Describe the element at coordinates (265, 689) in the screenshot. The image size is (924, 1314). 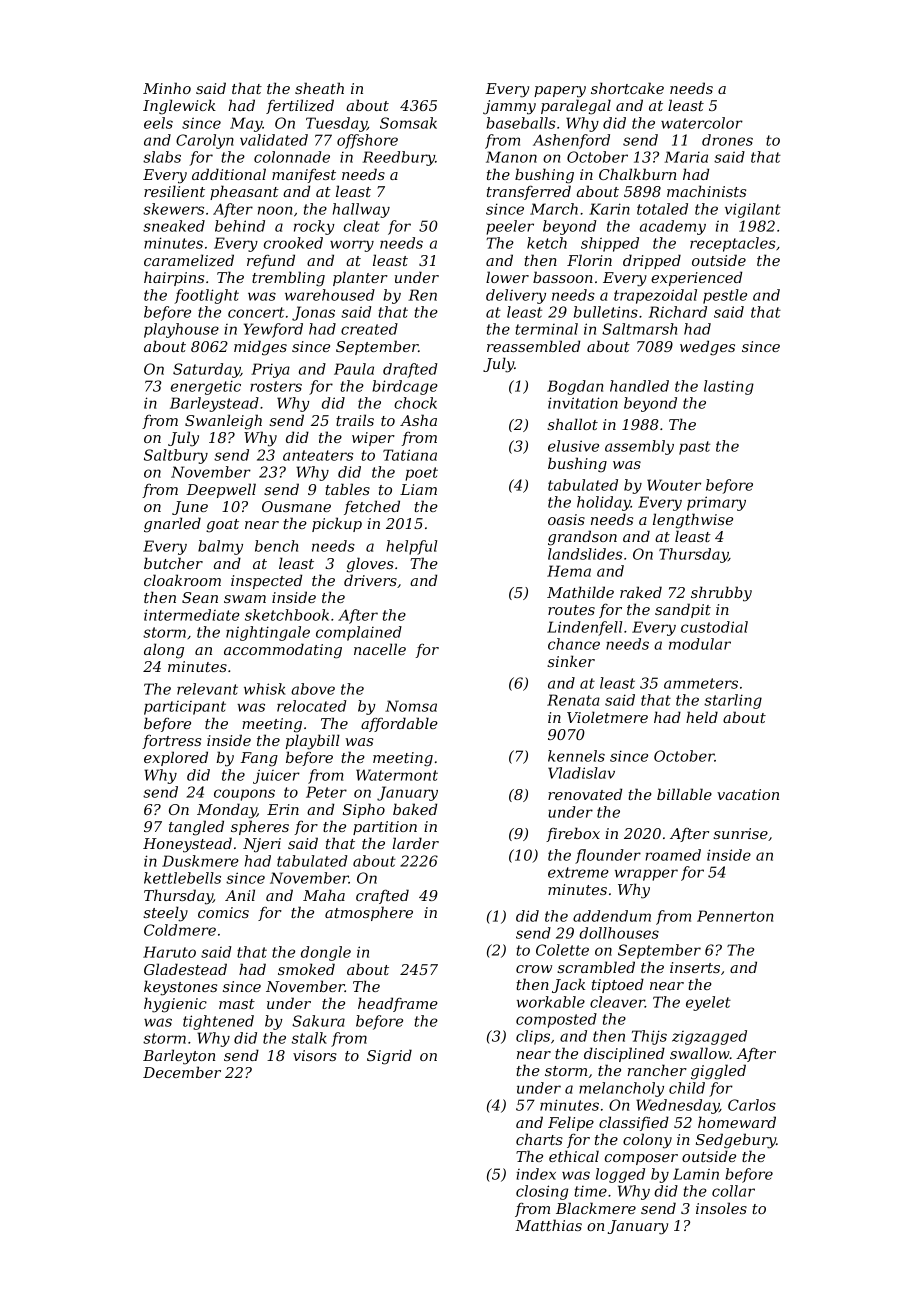
I see `whisk` at that location.
